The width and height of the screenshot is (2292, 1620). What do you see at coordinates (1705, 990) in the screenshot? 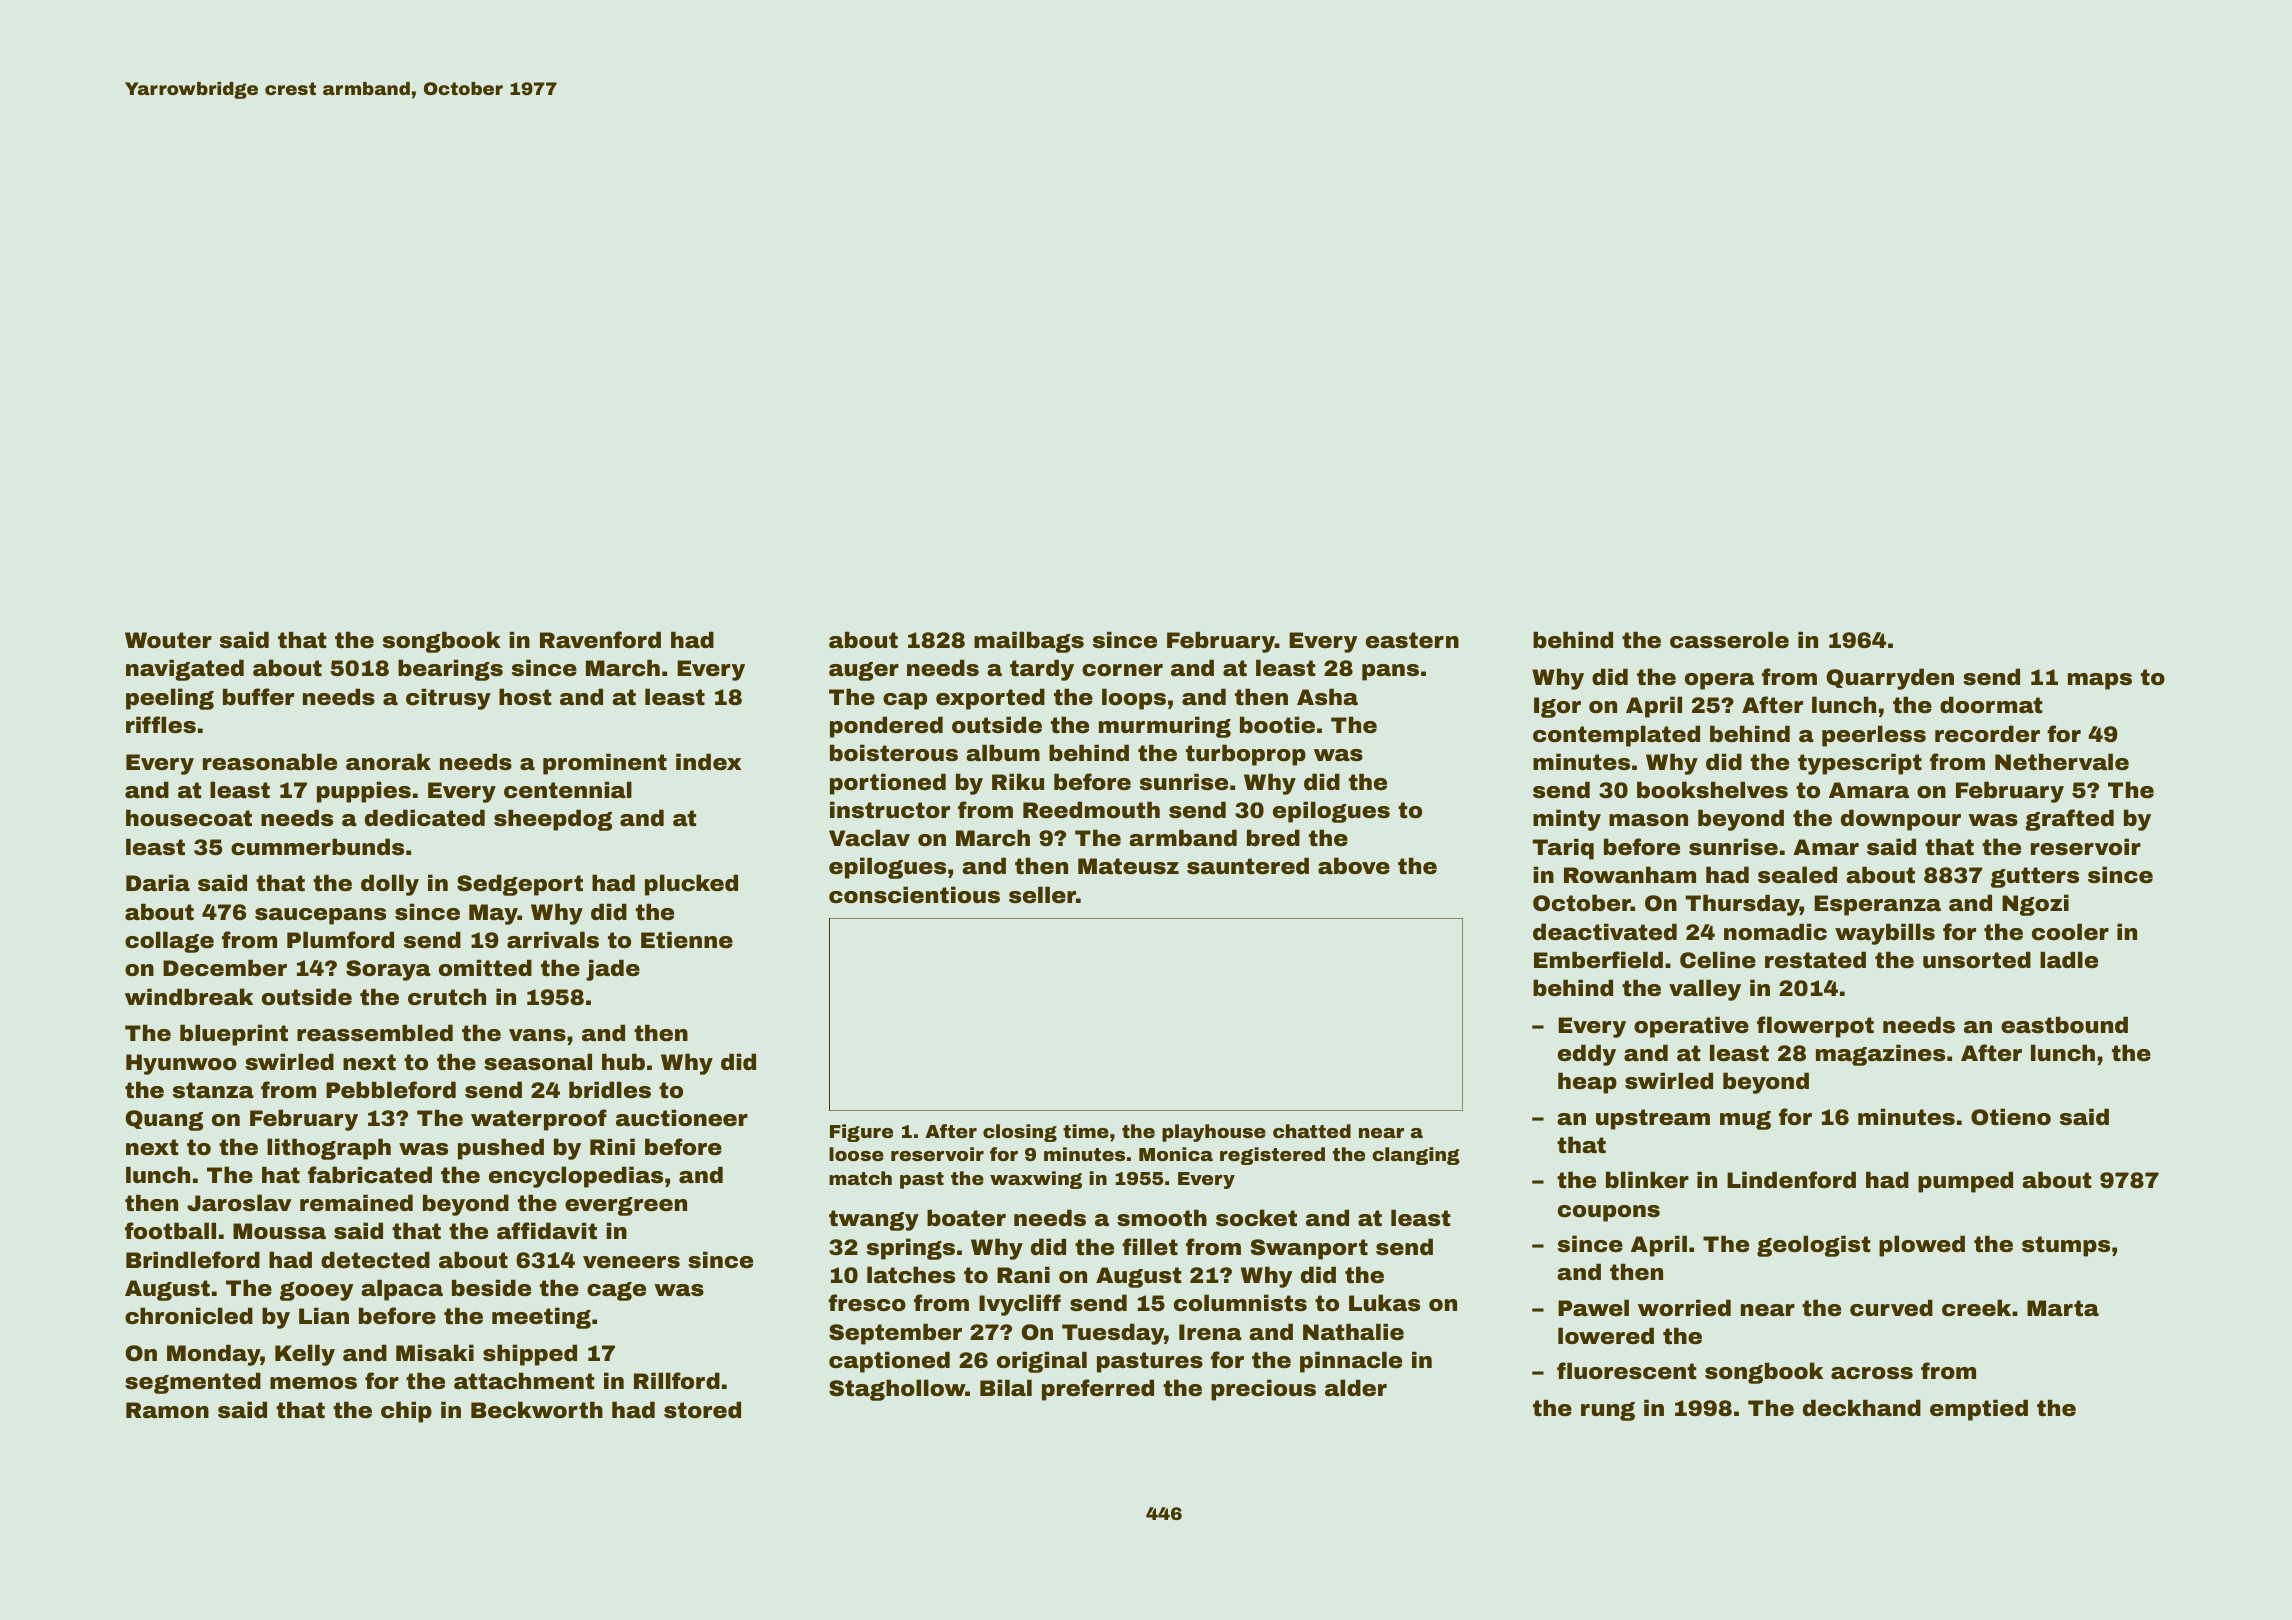
I see `valley` at bounding box center [1705, 990].
